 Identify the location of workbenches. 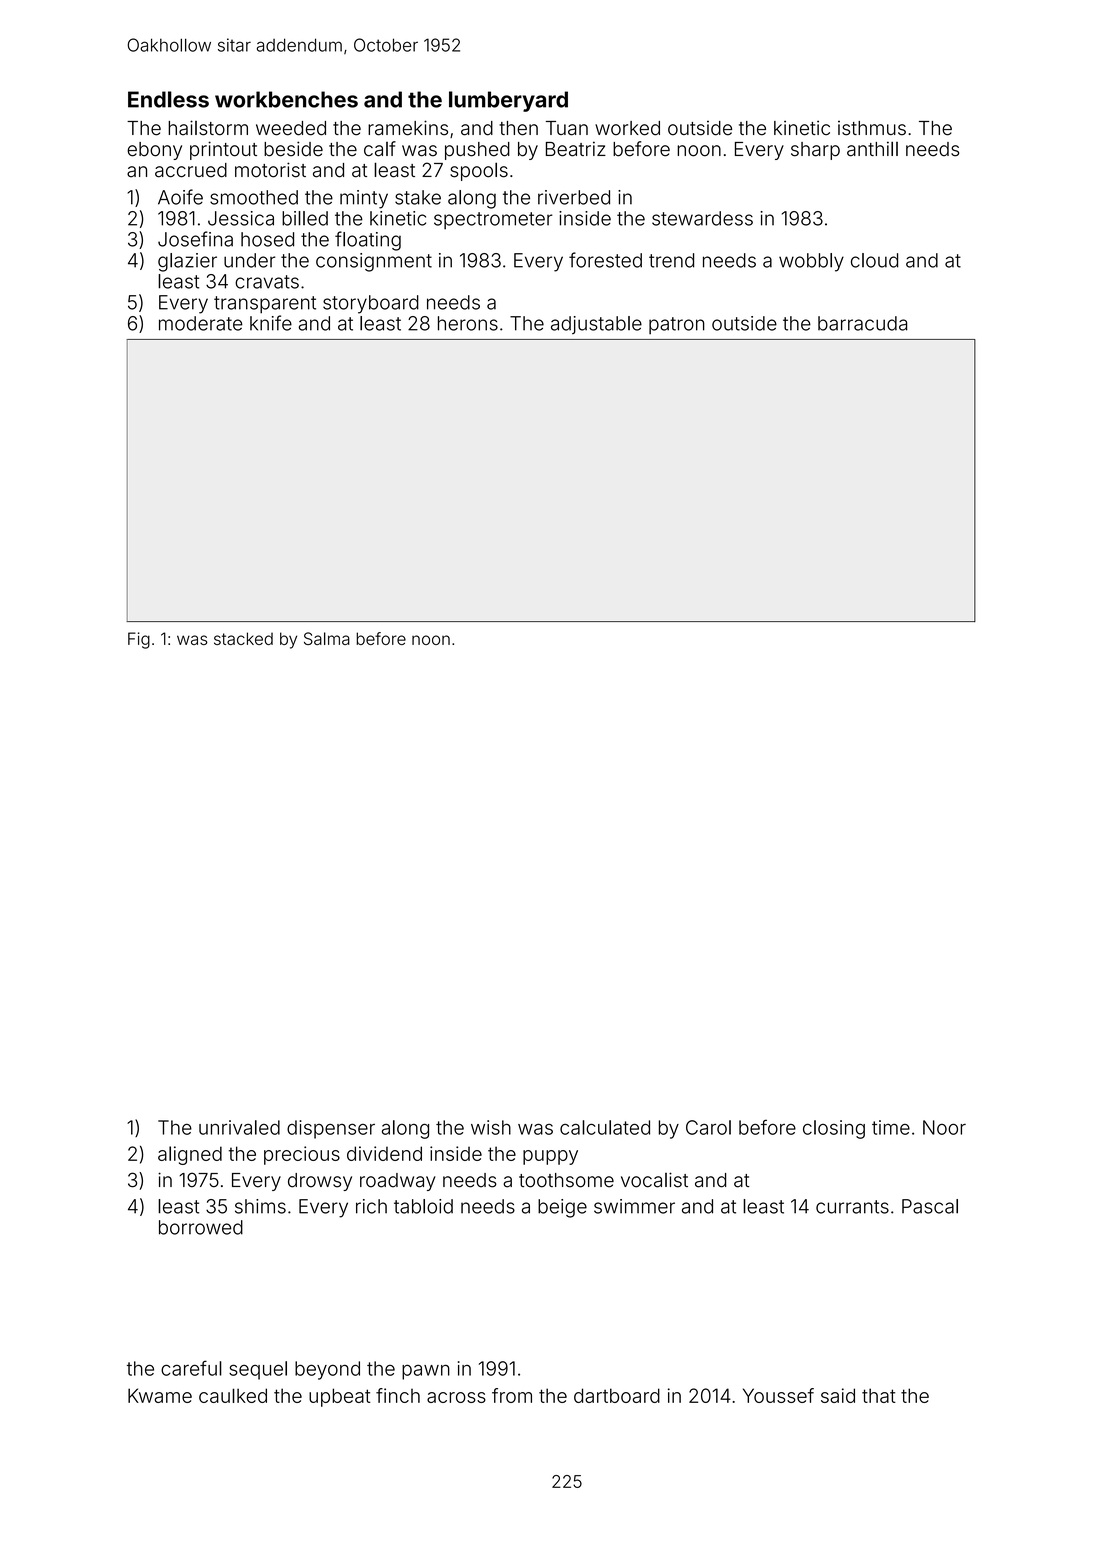
(286, 99).
